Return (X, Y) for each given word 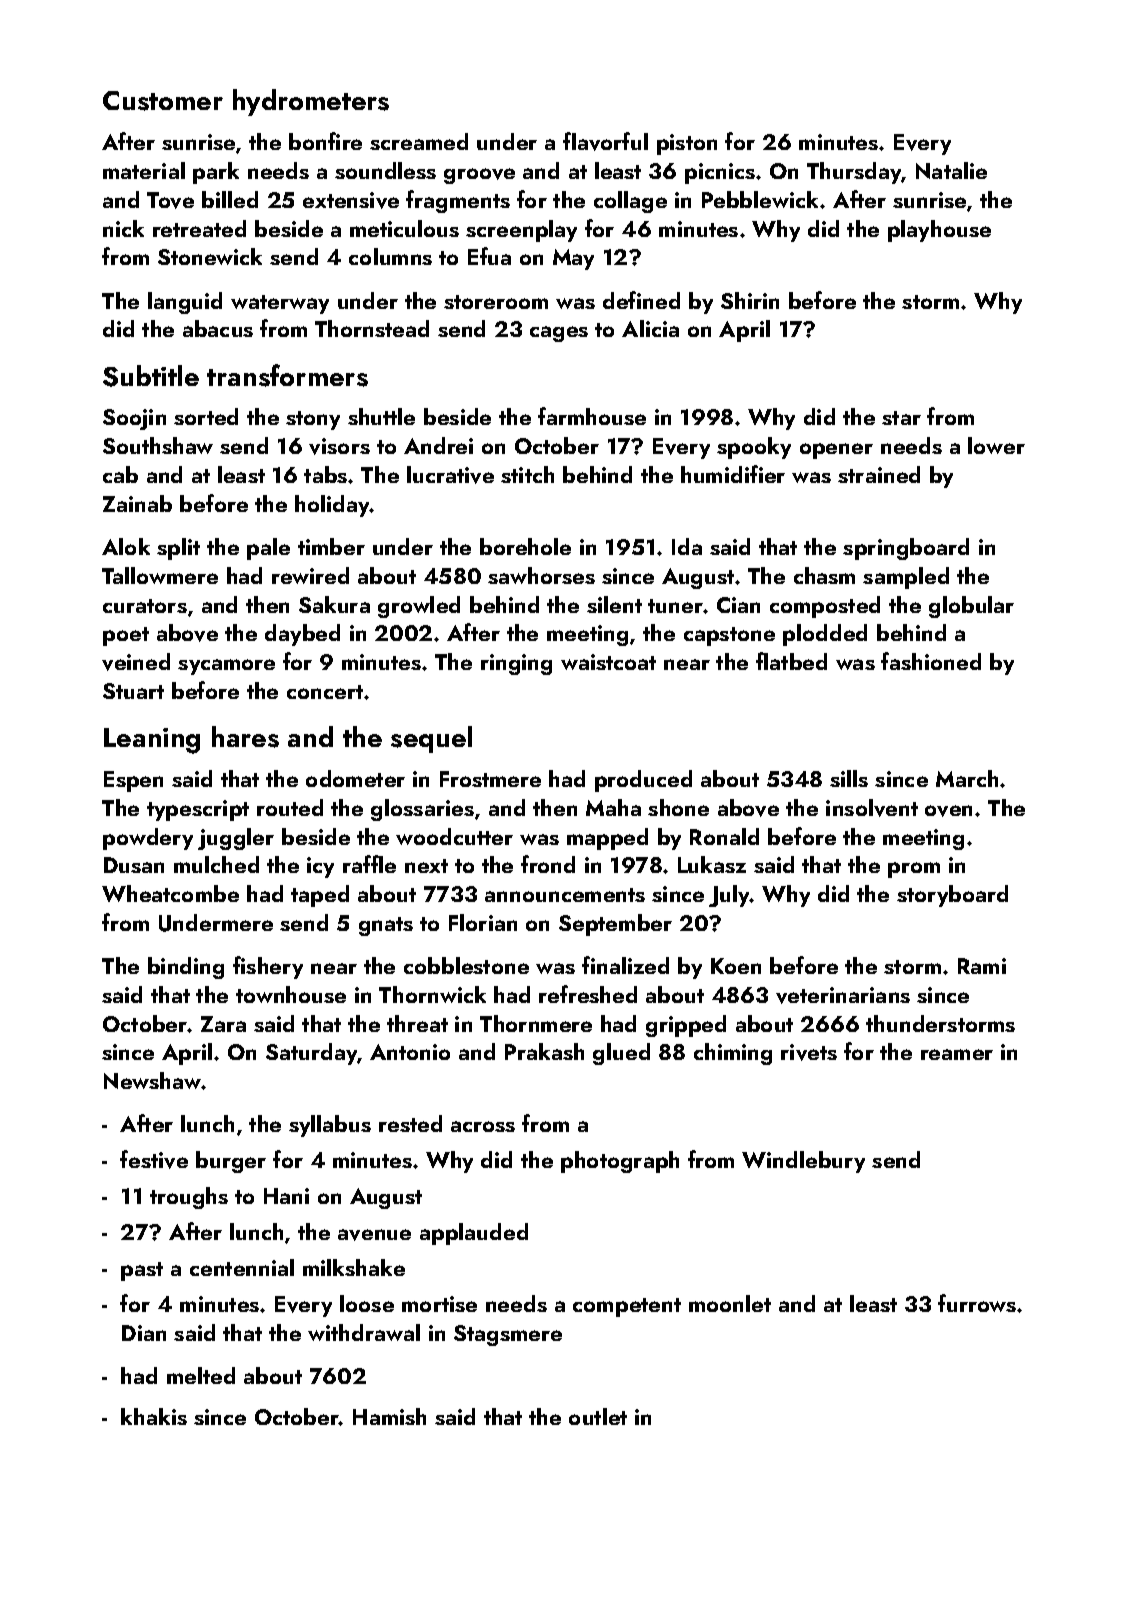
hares (245, 737)
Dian (144, 1333)
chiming (733, 1054)
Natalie (951, 170)
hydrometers (311, 102)
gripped (686, 1026)
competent (627, 1307)
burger (231, 1162)
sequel (431, 739)
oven (948, 811)
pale (268, 549)
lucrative (450, 475)
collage (630, 202)
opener (836, 451)
